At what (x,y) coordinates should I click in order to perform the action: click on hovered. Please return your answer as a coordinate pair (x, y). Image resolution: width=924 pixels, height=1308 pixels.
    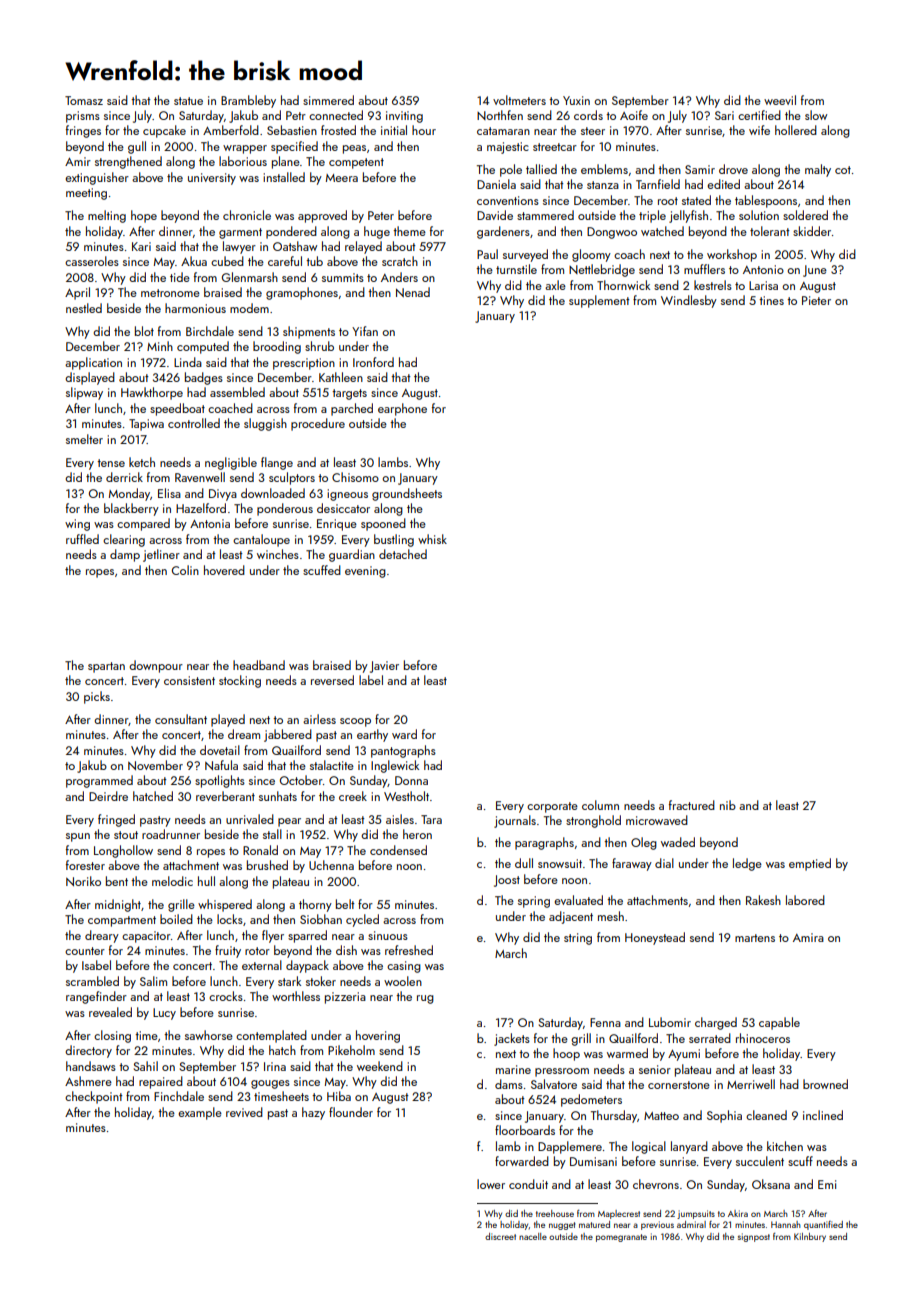
    Looking at the image, I should click on (224, 570).
